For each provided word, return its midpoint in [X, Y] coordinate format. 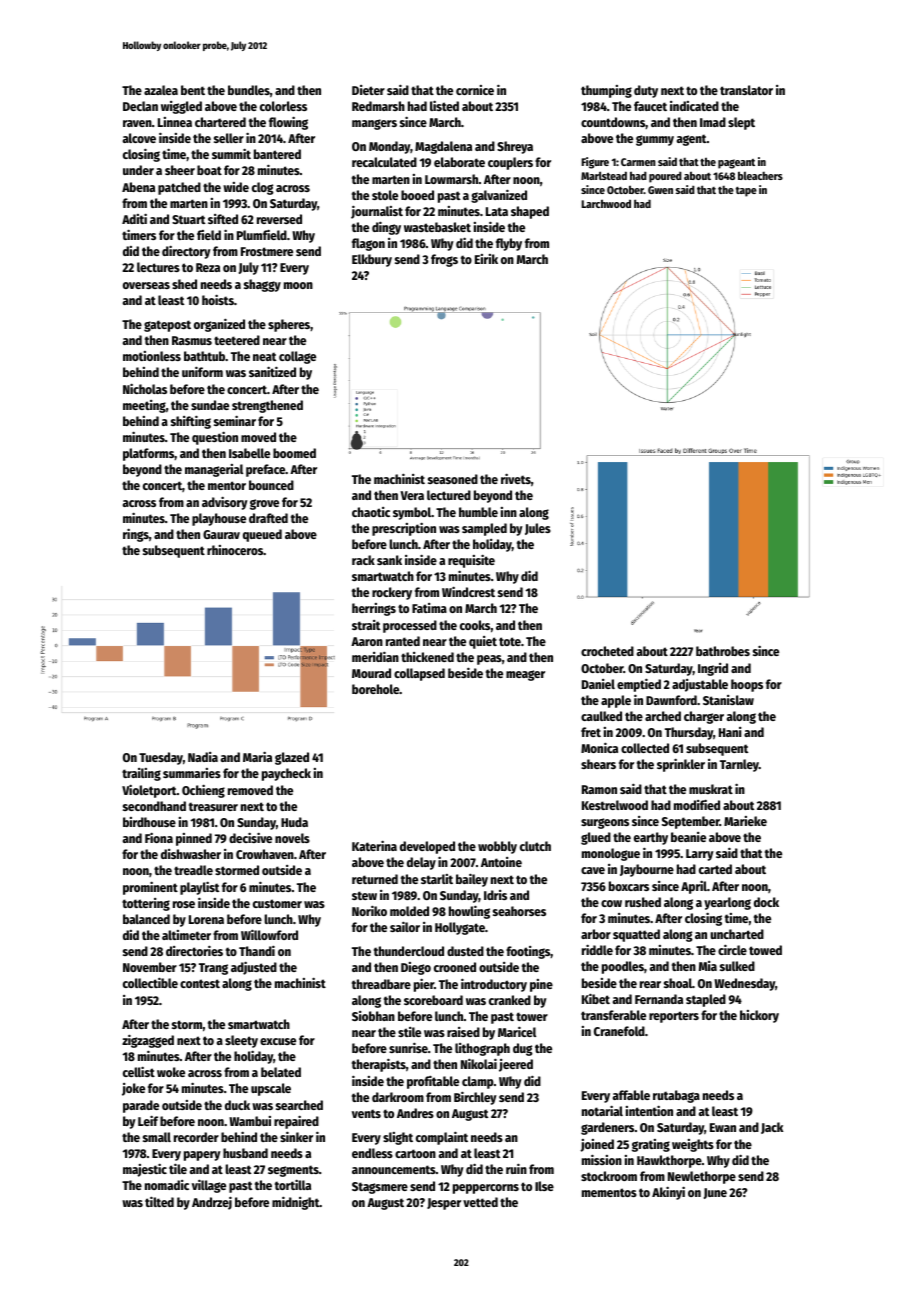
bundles [249, 90]
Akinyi [668, 1193]
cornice [475, 90]
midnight [296, 1203]
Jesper [444, 1204]
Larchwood [606, 203]
